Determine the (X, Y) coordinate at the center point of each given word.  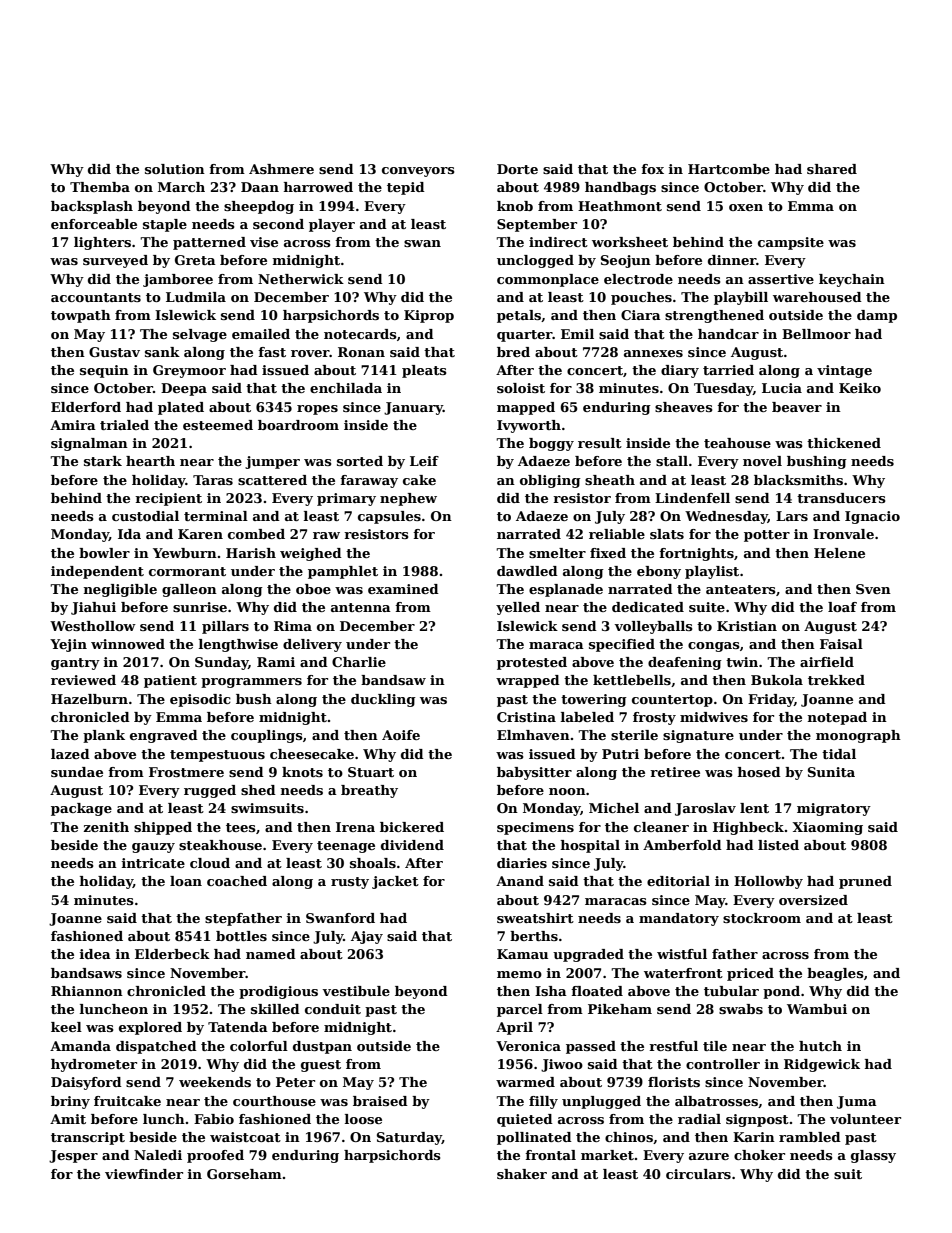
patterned (209, 243)
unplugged (601, 1102)
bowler (104, 553)
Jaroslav (705, 809)
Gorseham (244, 1174)
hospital (590, 846)
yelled (518, 608)
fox (652, 169)
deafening (685, 663)
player (332, 225)
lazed (70, 754)
